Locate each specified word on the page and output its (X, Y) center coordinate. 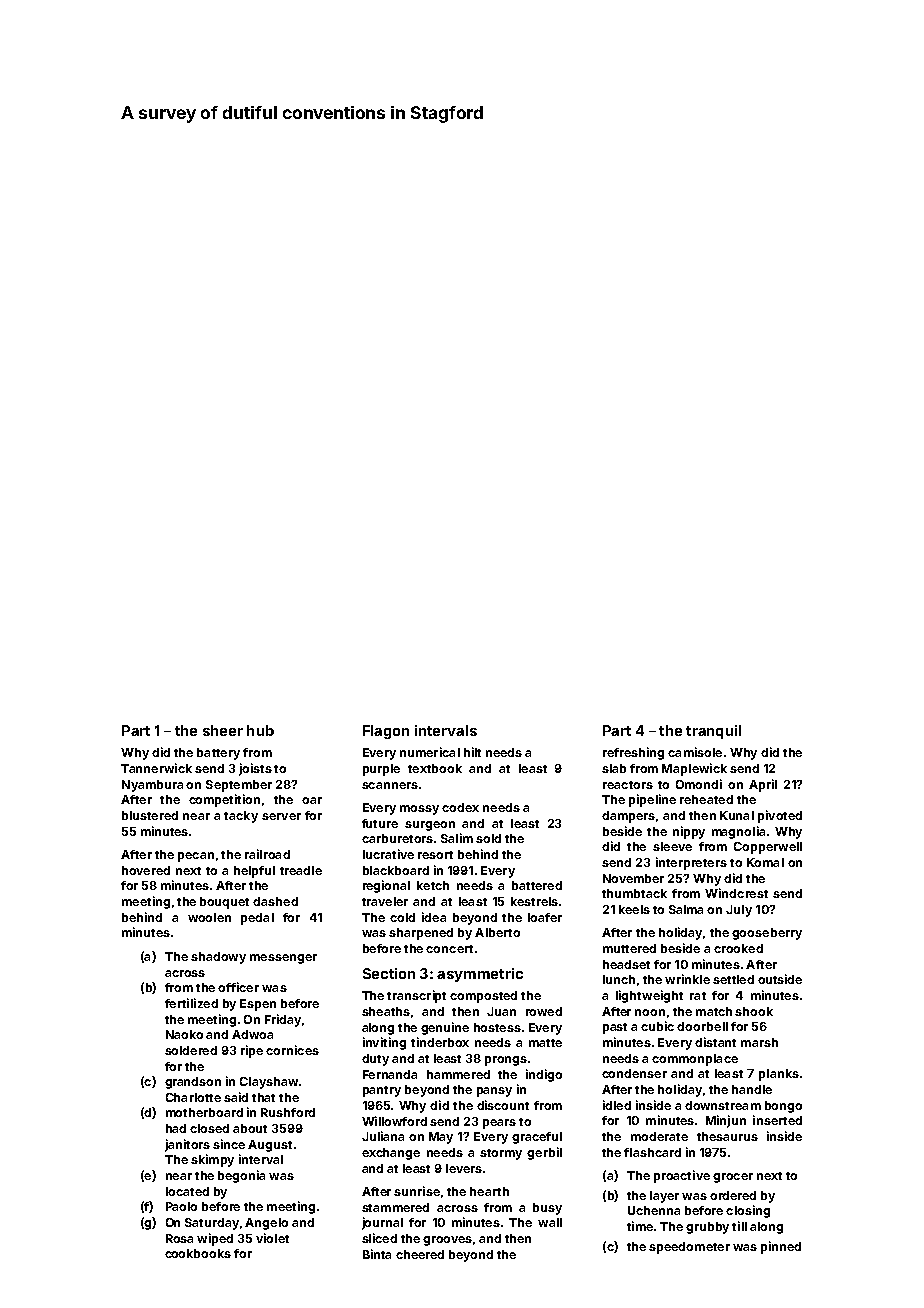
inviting (384, 1043)
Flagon (386, 732)
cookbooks (198, 1253)
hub (260, 730)
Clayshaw (269, 1083)
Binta (377, 1254)
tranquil (713, 732)
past (615, 1028)
